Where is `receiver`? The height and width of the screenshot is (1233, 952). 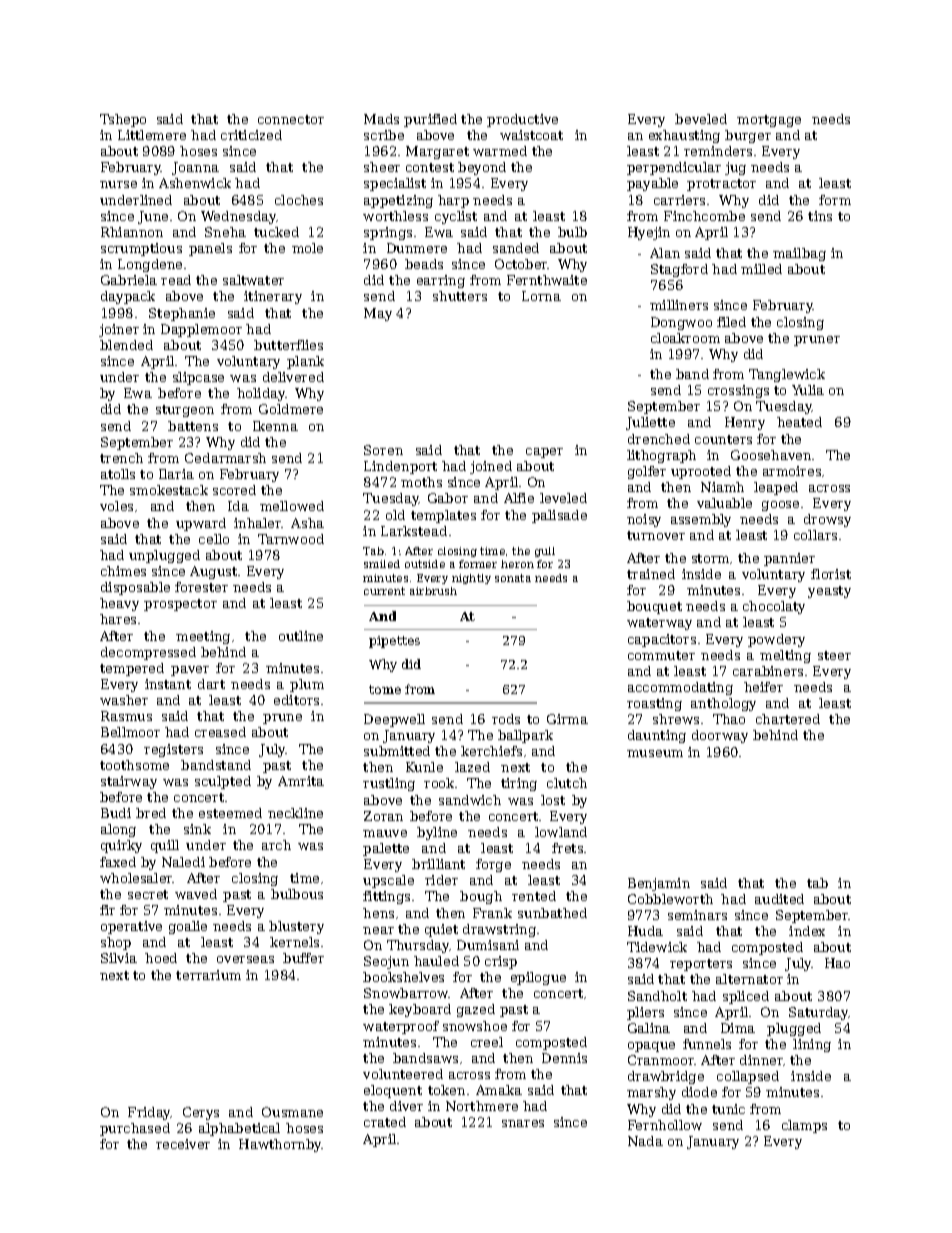
receiver is located at coordinates (183, 1144).
